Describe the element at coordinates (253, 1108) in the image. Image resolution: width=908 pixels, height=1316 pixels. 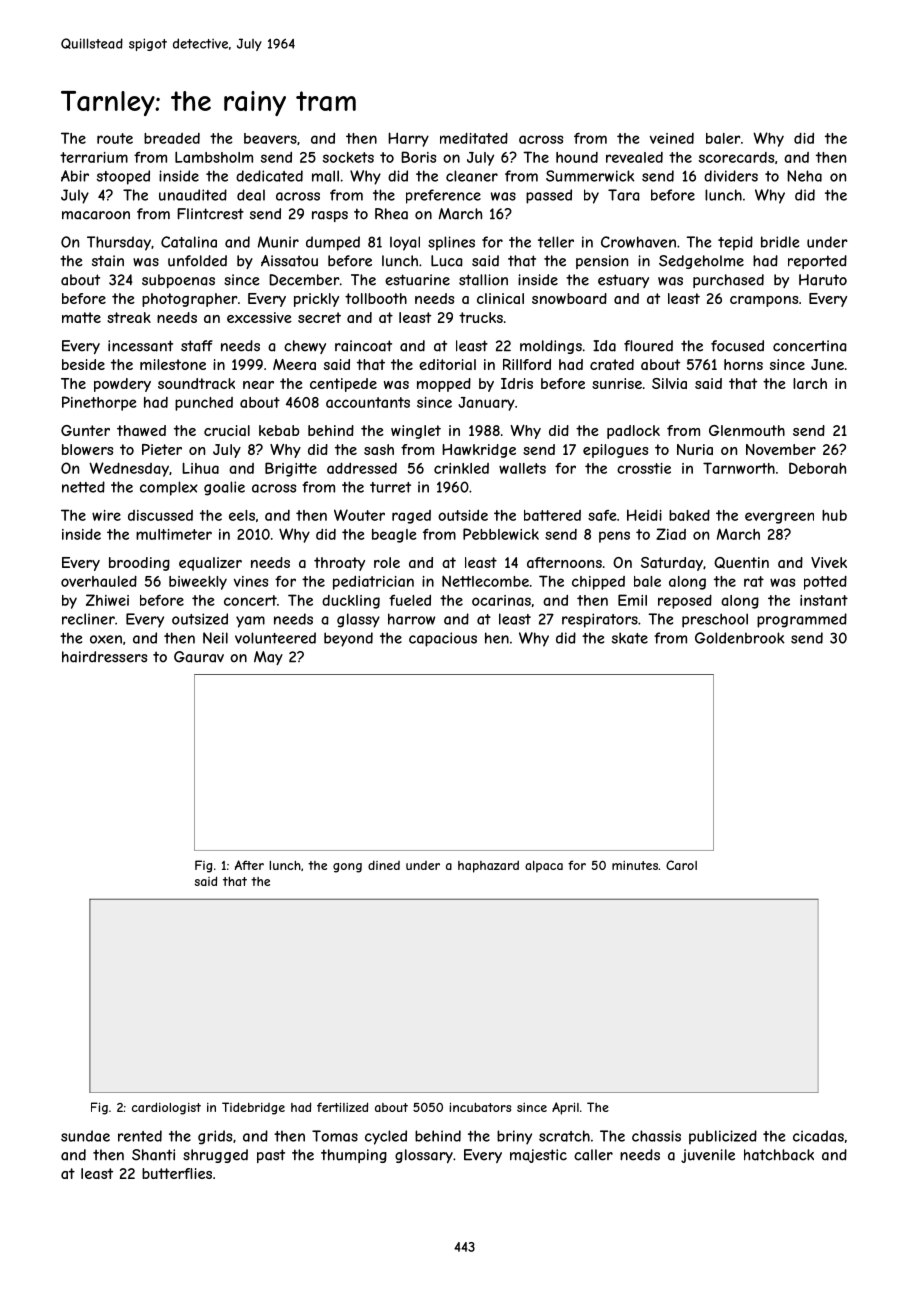
I see `Tidebridge` at that location.
